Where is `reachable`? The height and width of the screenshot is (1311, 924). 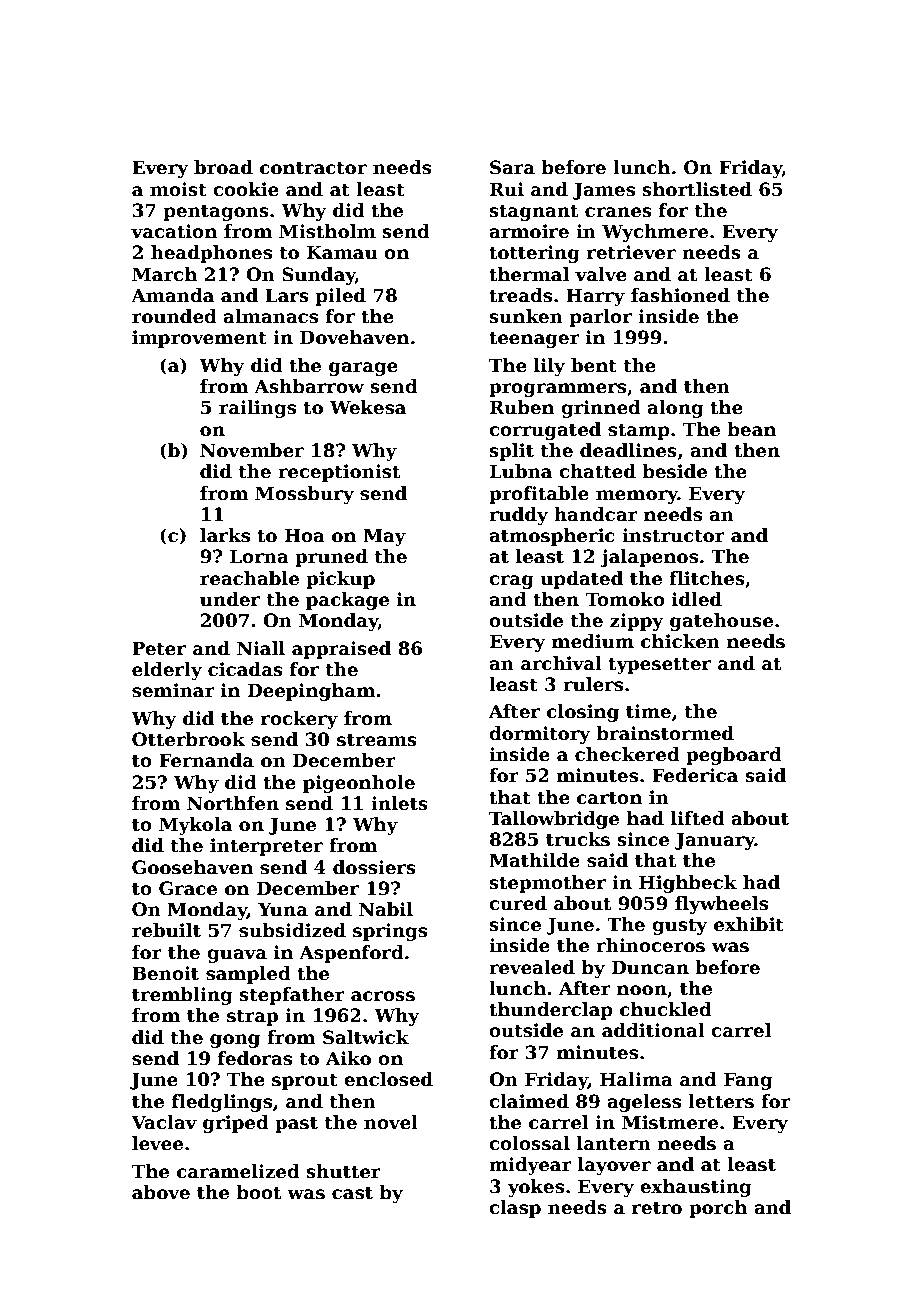
reachable is located at coordinates (249, 578).
